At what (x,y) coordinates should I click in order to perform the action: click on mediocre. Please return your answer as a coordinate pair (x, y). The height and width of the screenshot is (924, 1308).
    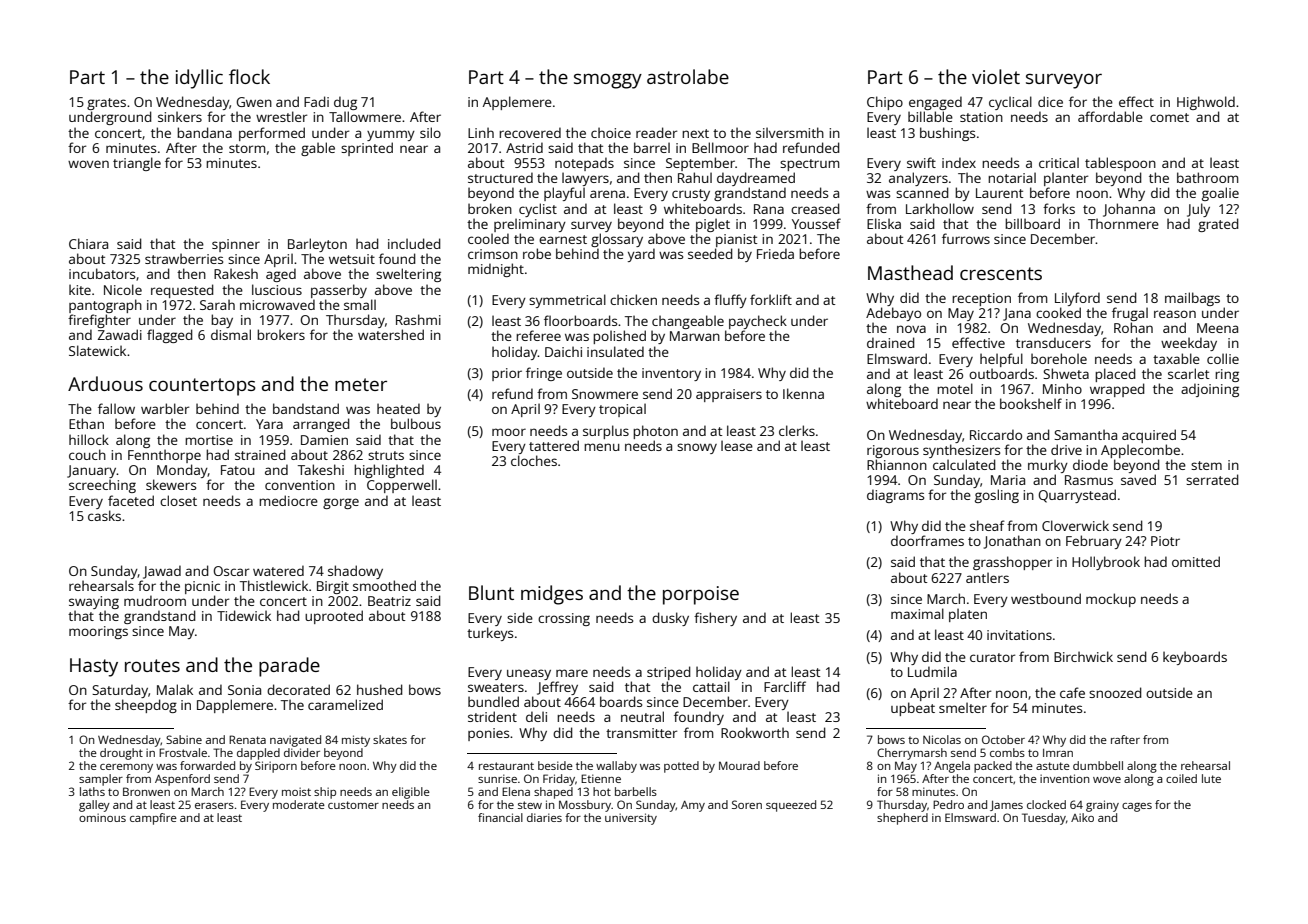
    Looking at the image, I should click on (288, 500).
